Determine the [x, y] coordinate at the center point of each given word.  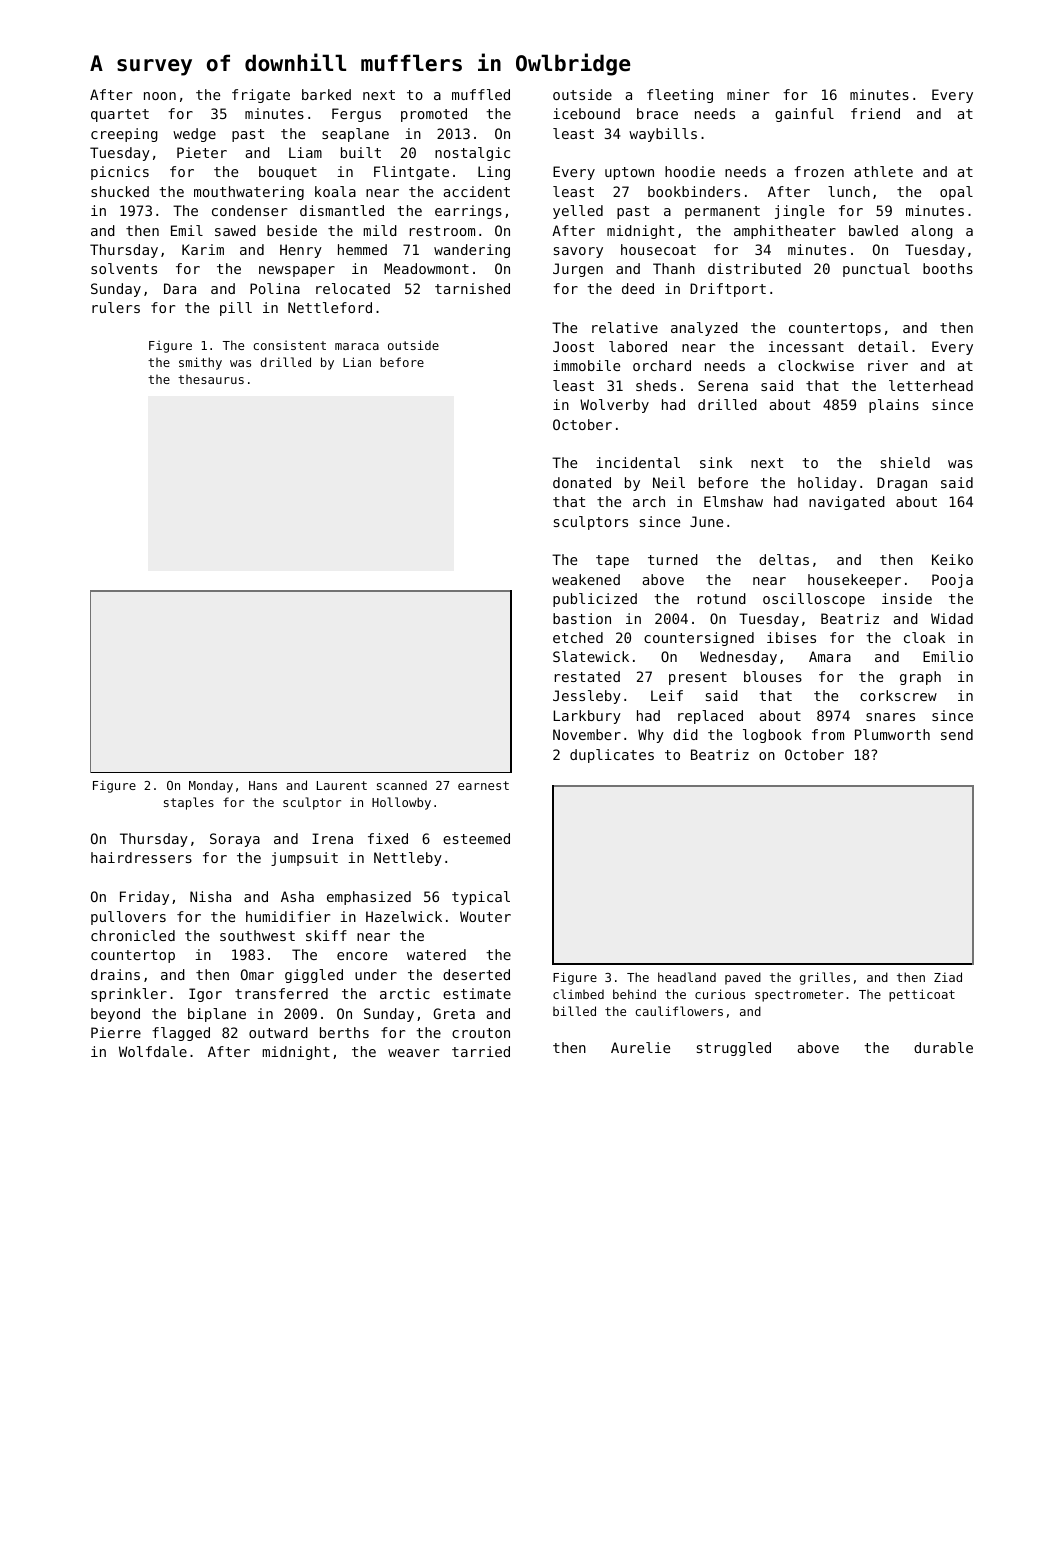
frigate [261, 96]
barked [326, 94]
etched [578, 637]
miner [748, 94]
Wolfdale [153, 1051]
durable [943, 1047]
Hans [263, 785]
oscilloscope [814, 600]
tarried [481, 1051]
